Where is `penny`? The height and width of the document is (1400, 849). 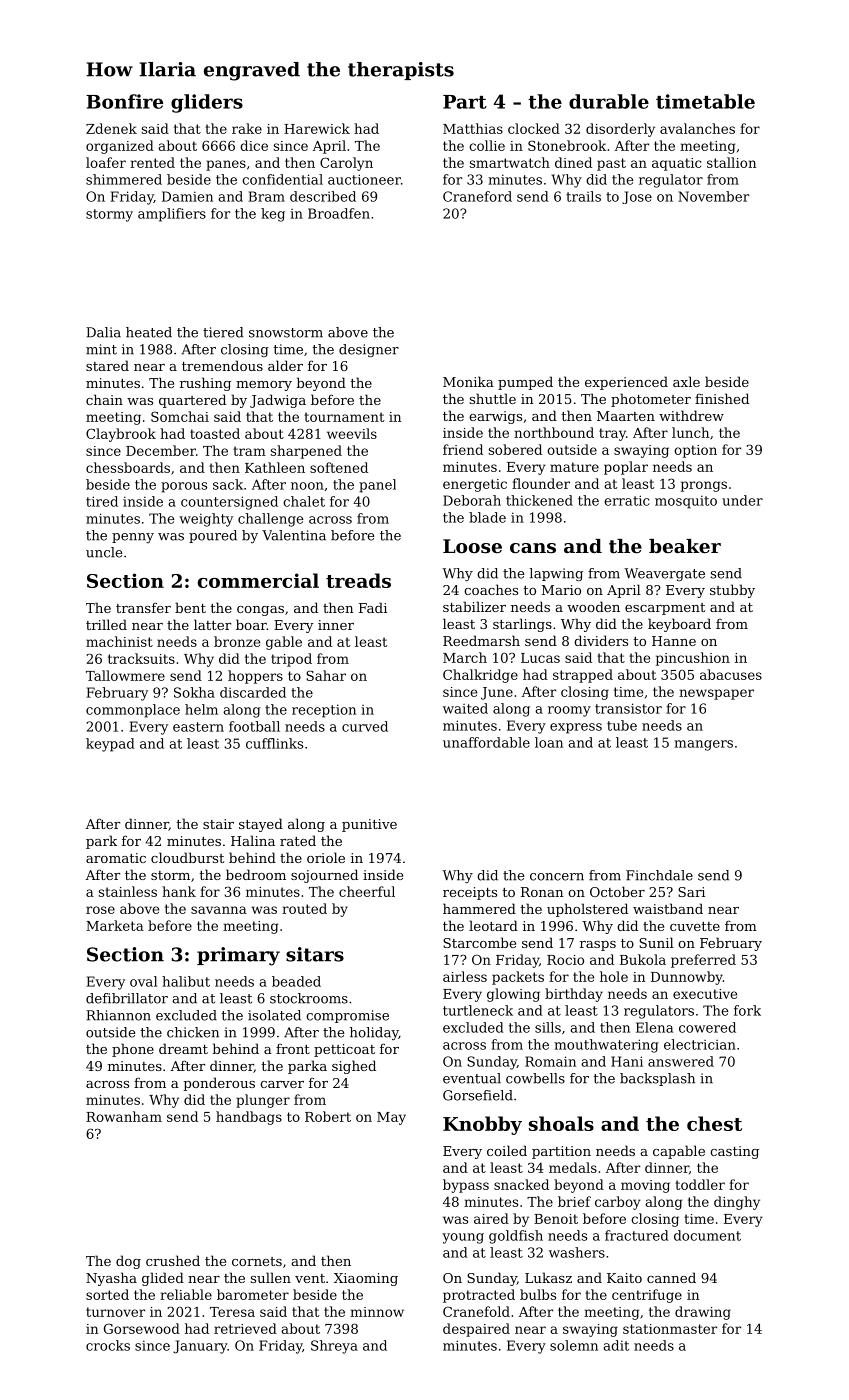 penny is located at coordinates (133, 538).
